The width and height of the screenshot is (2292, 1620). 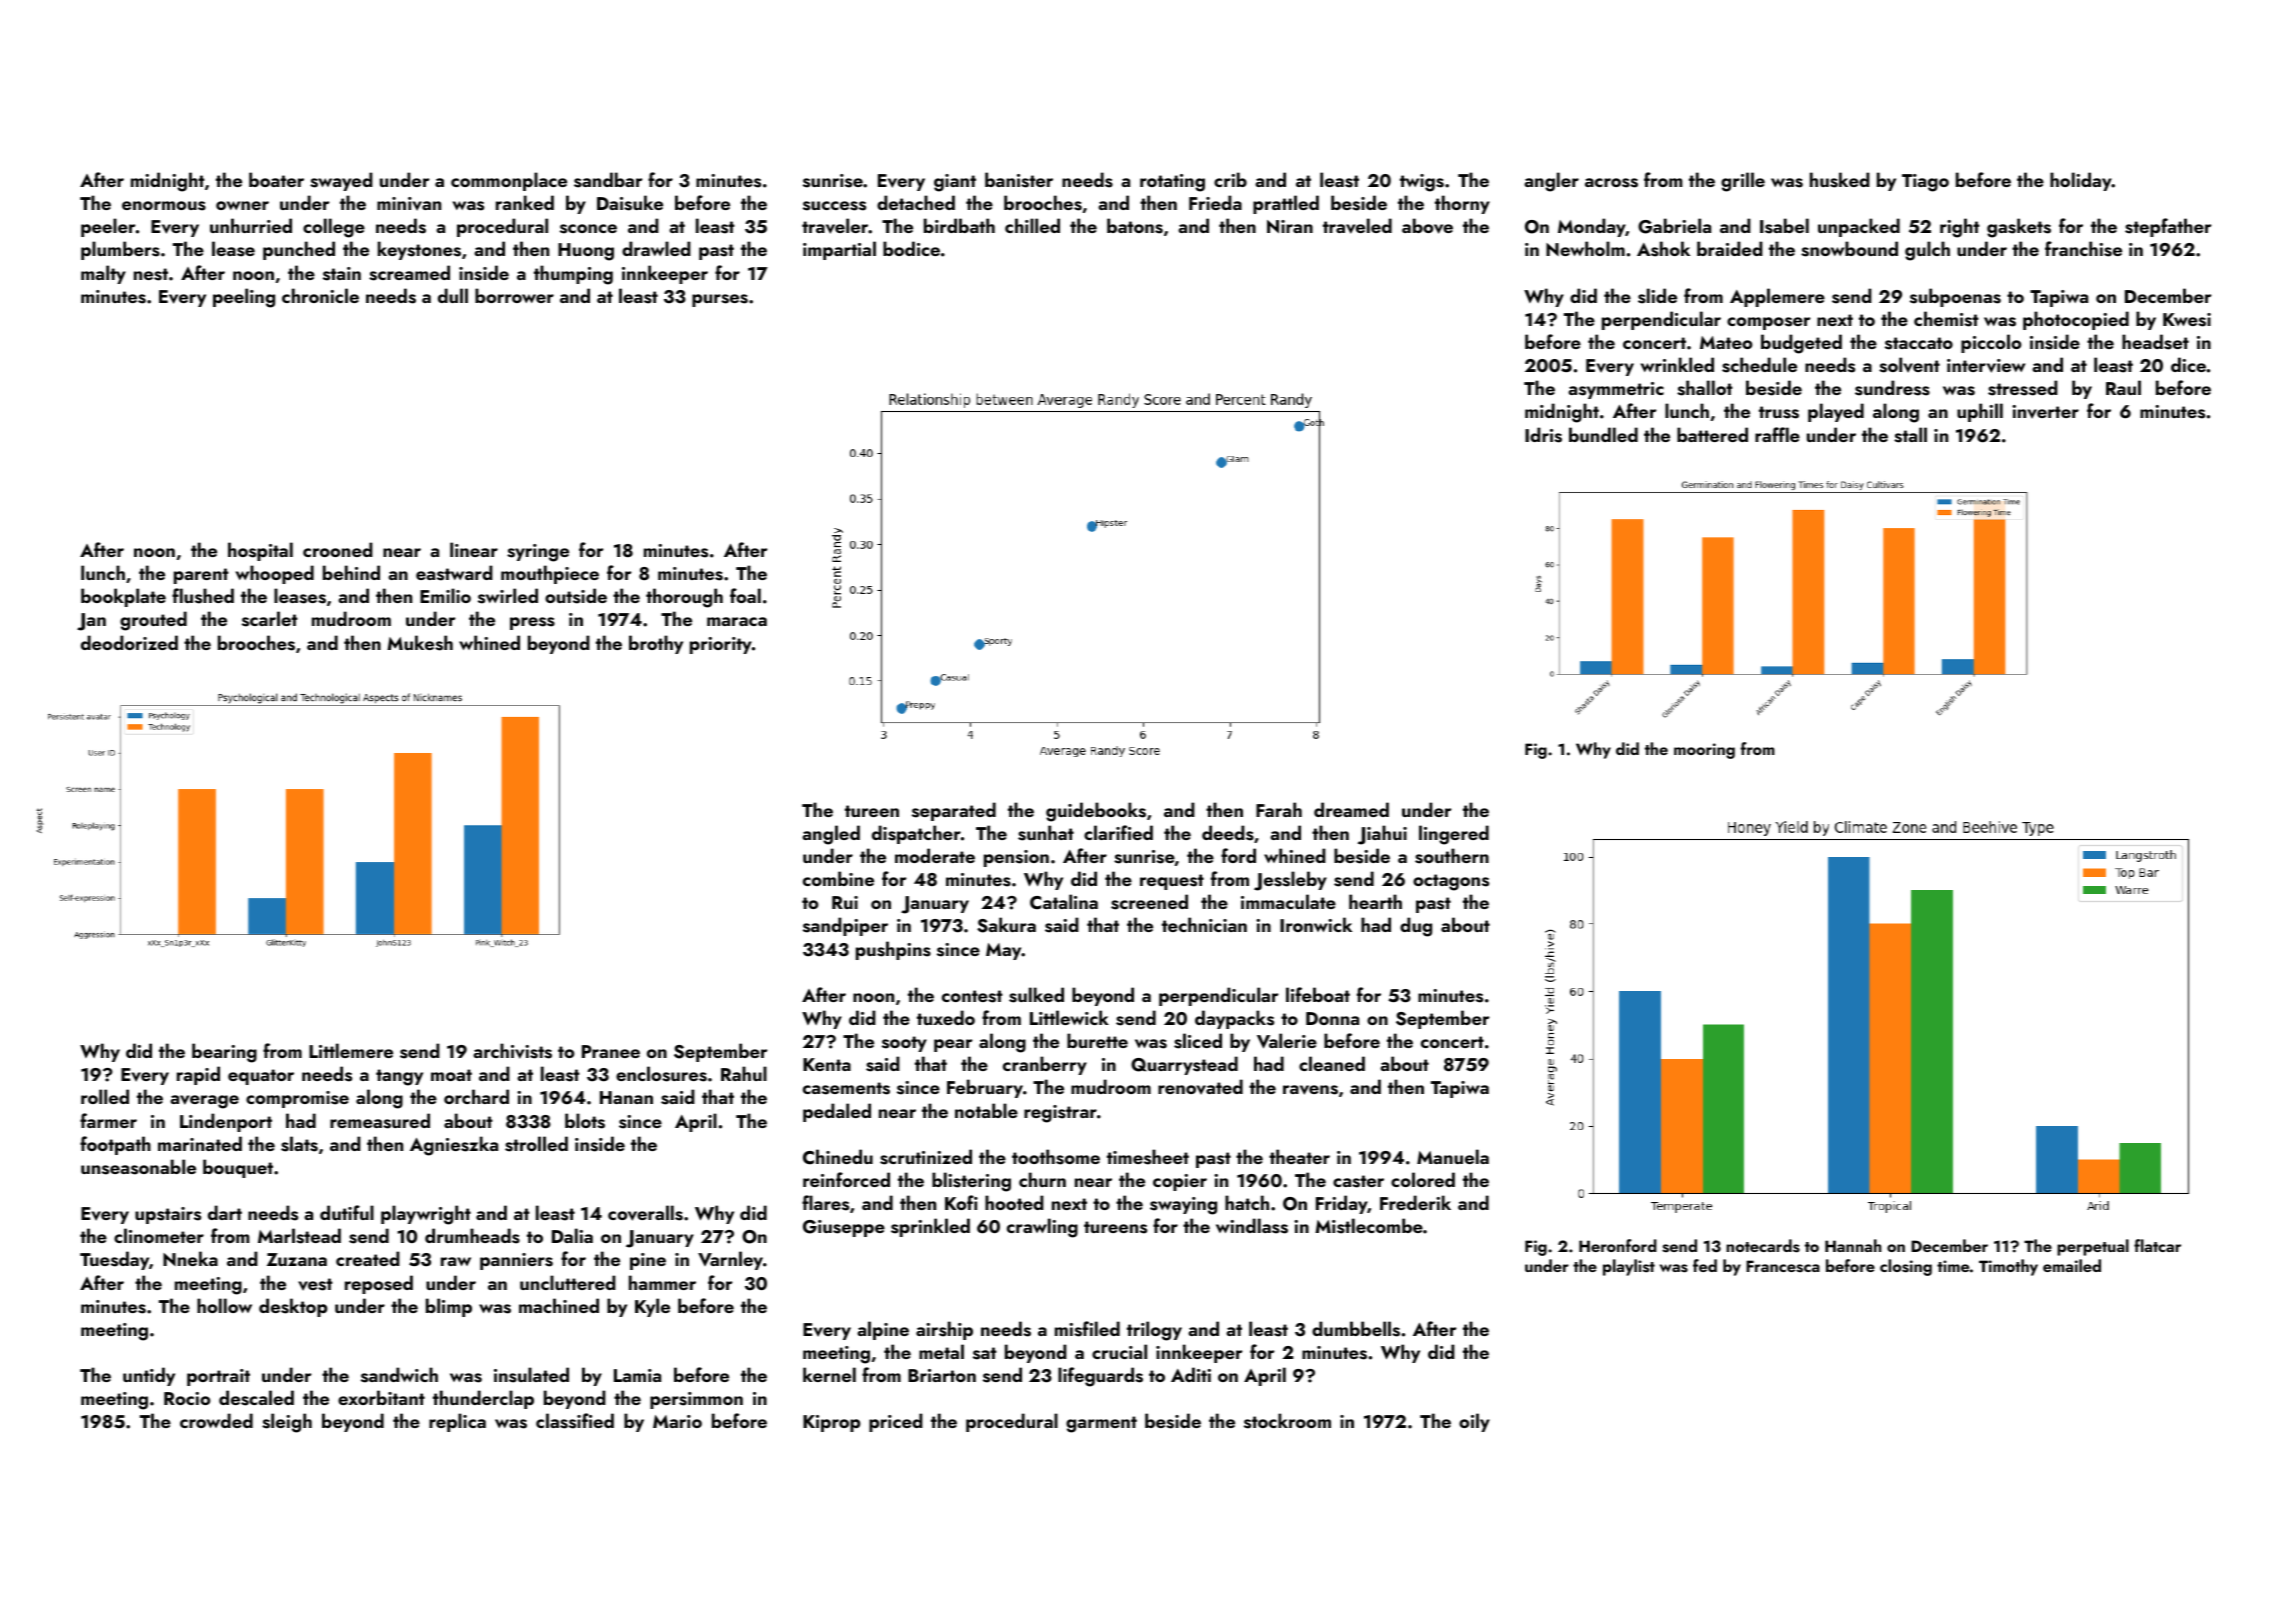 I want to click on boater, so click(x=276, y=179).
